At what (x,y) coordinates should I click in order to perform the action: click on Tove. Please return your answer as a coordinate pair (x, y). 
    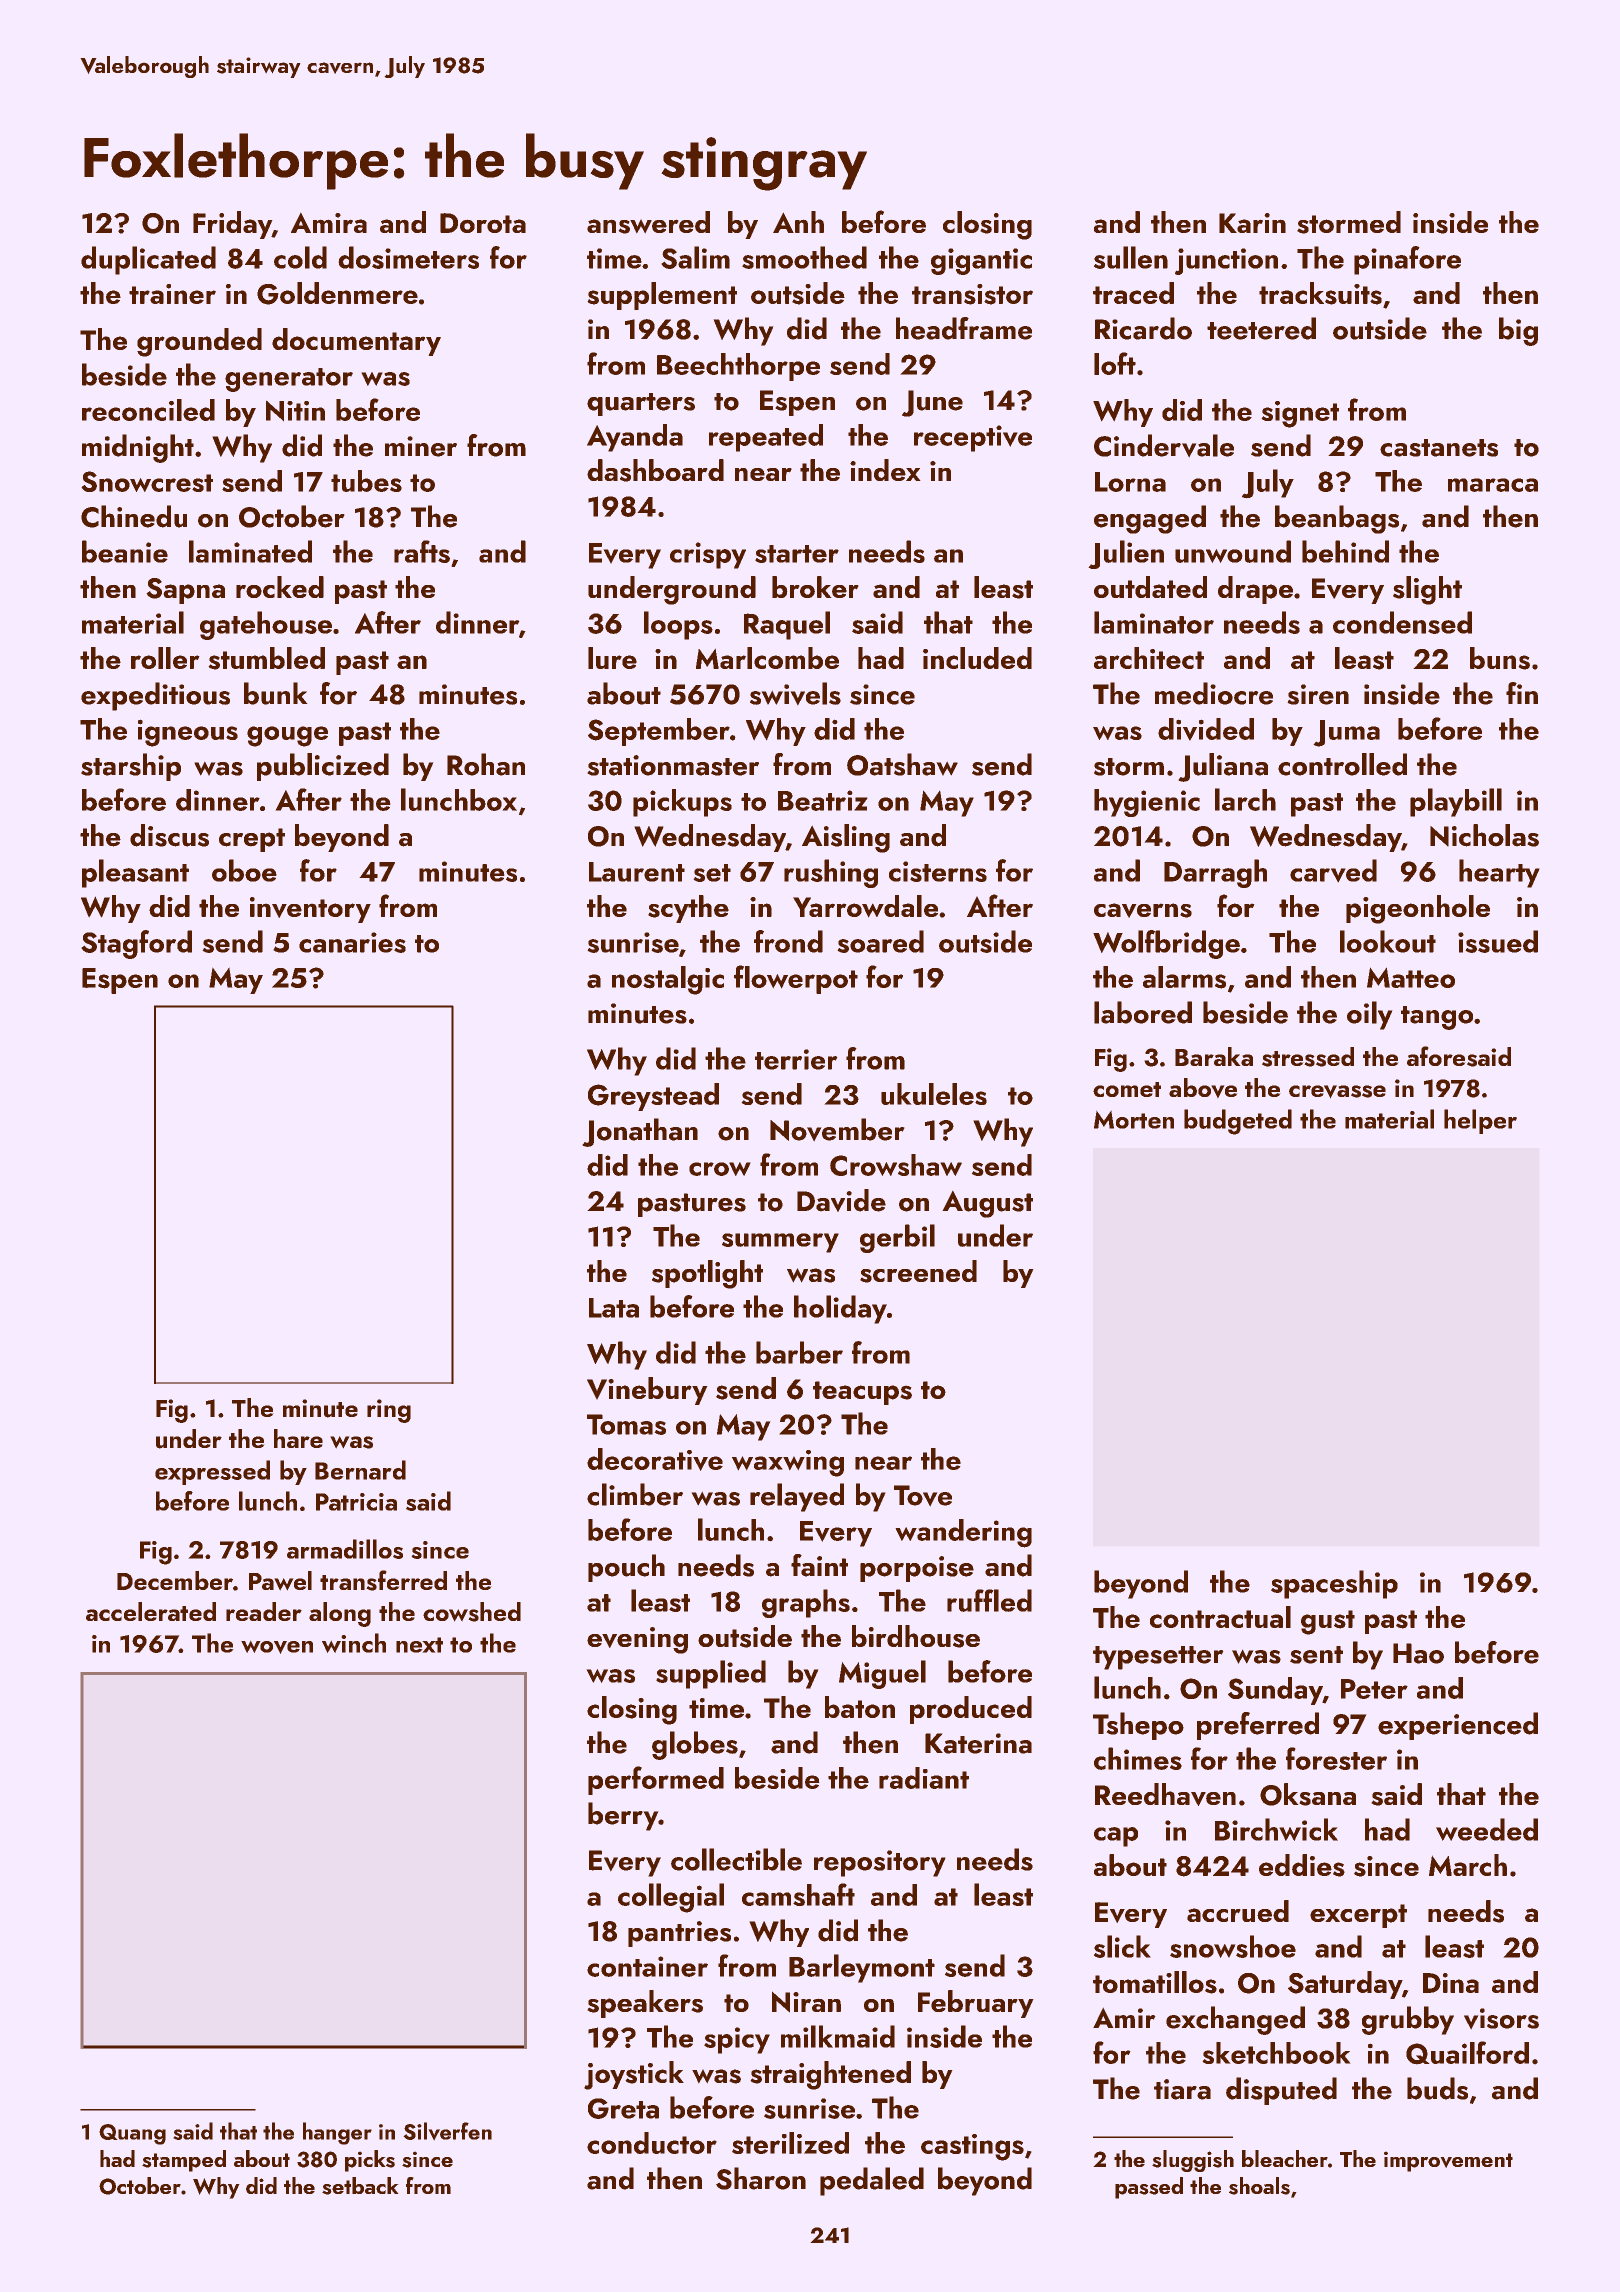
    Looking at the image, I should click on (923, 1496).
